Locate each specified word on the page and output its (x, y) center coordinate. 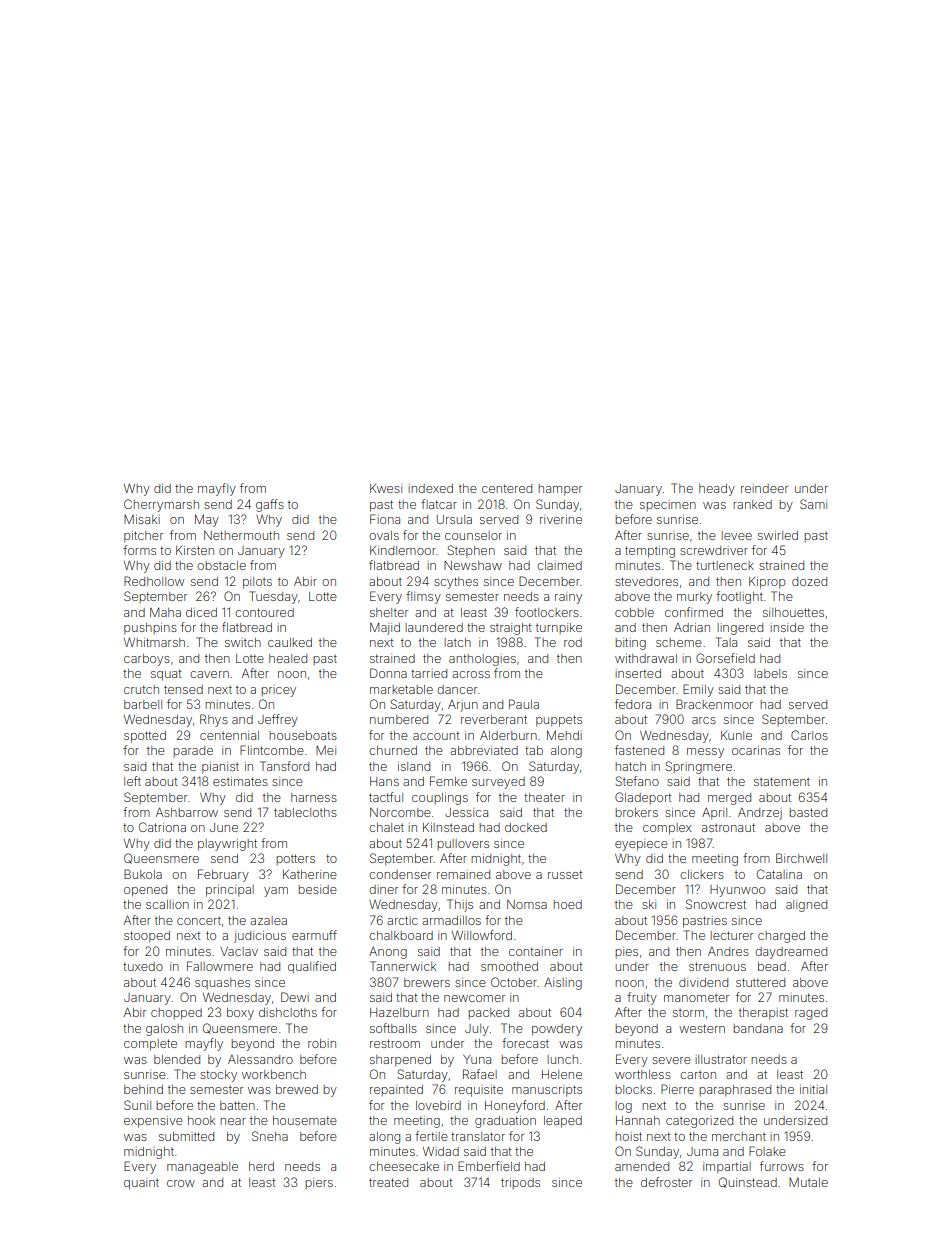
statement (782, 781)
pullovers (463, 844)
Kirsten (195, 550)
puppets (559, 721)
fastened (639, 750)
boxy (240, 1014)
